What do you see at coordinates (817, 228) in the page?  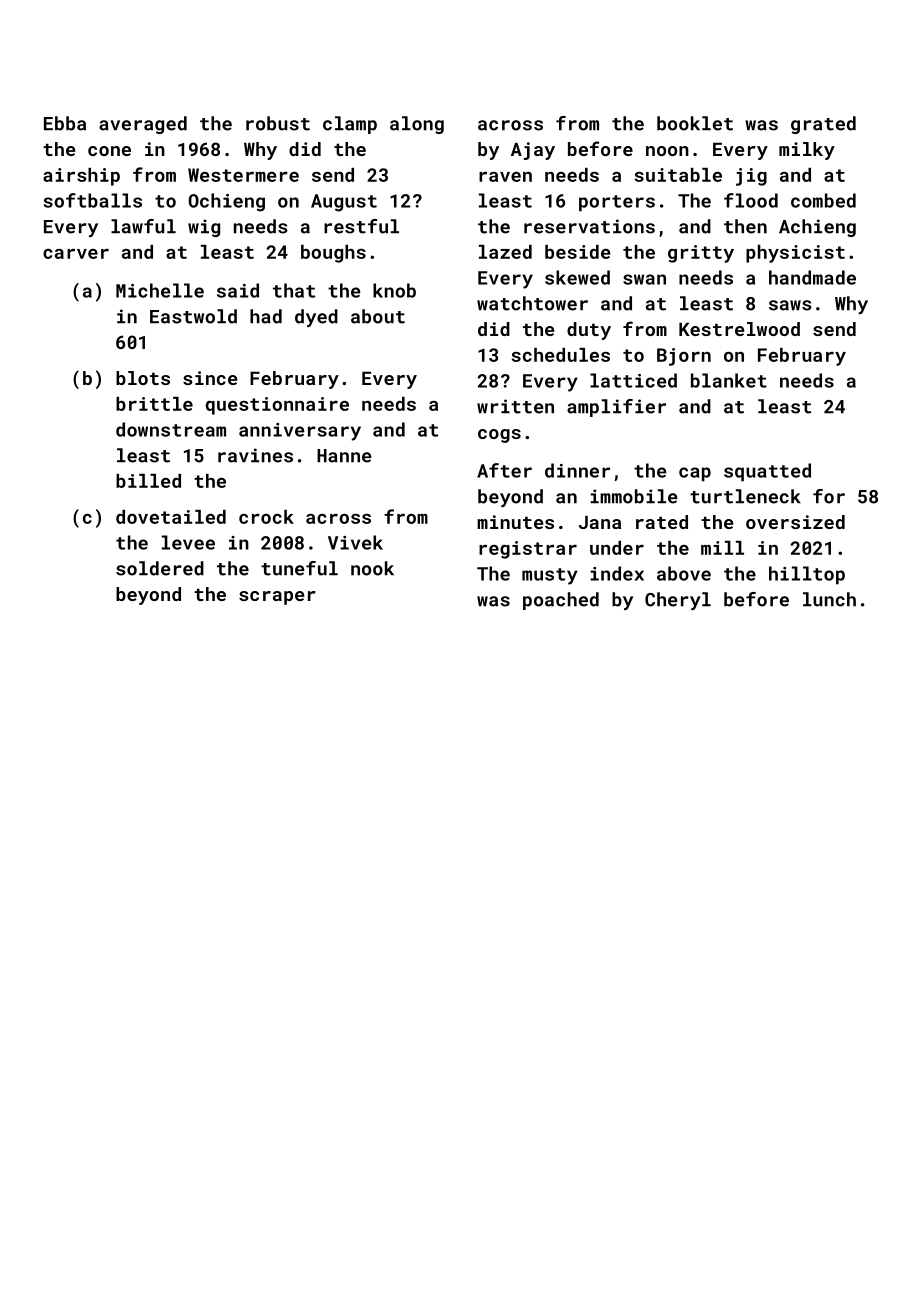 I see `Achieng` at bounding box center [817, 228].
